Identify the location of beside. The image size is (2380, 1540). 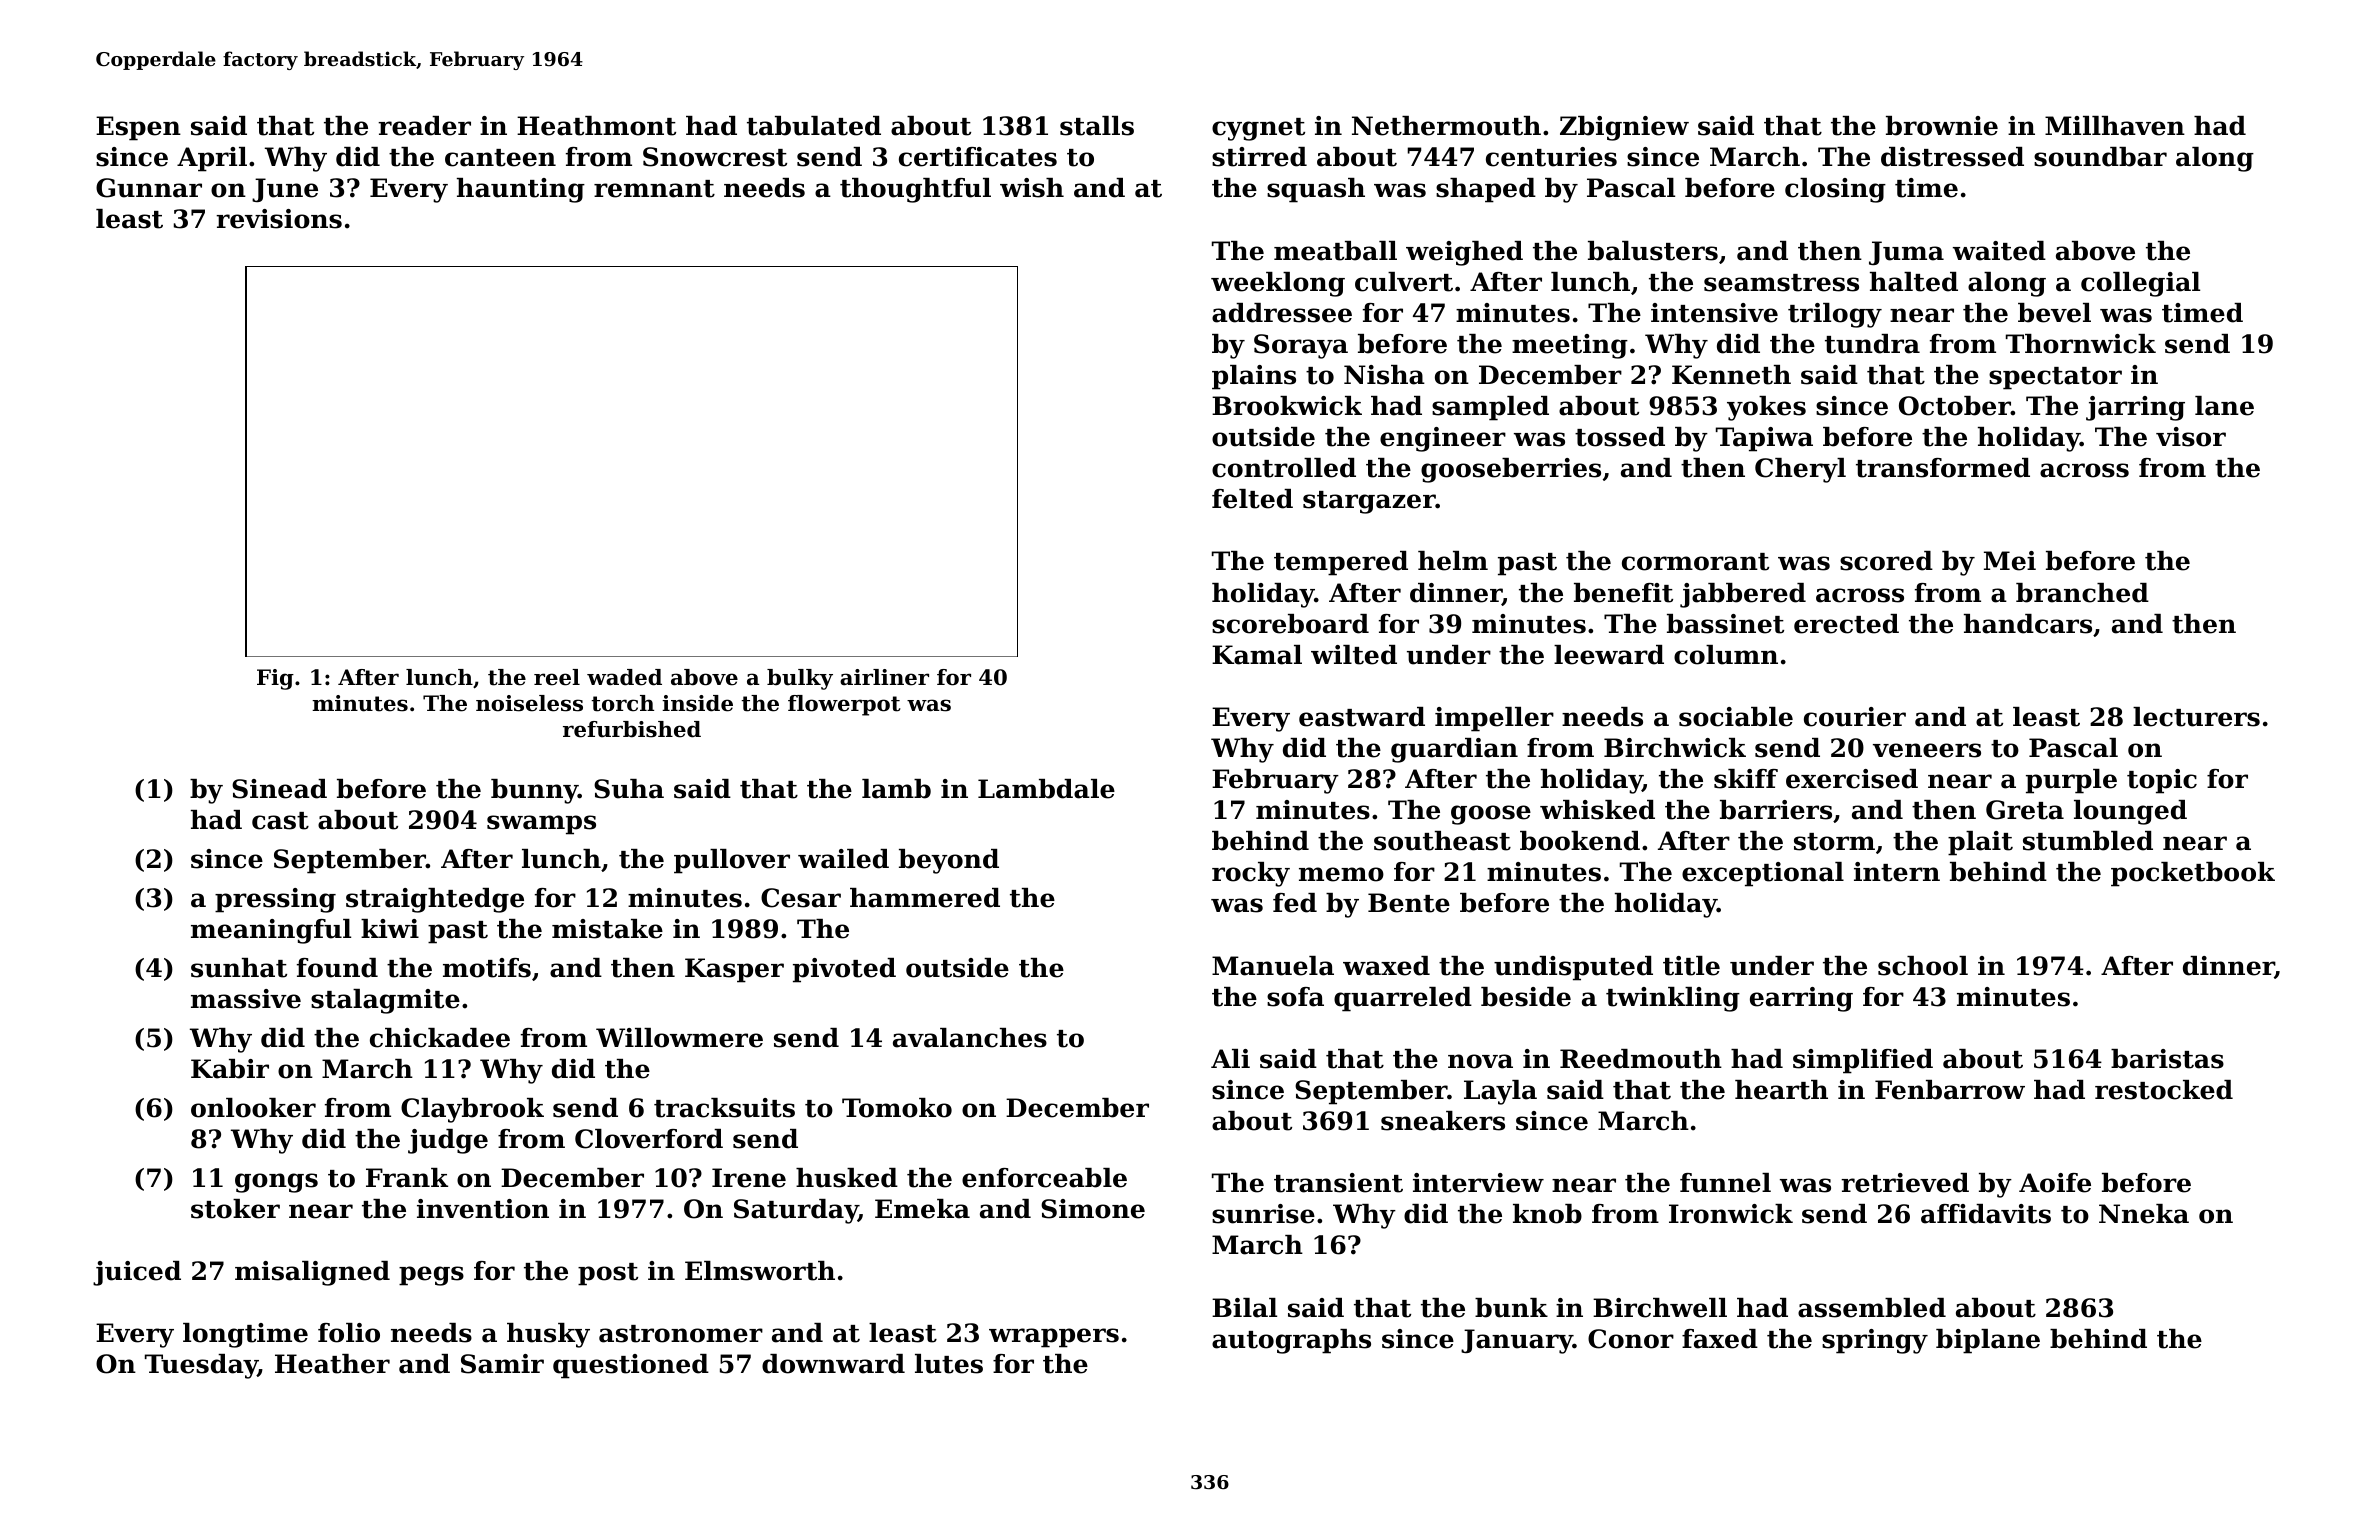
(1526, 997).
